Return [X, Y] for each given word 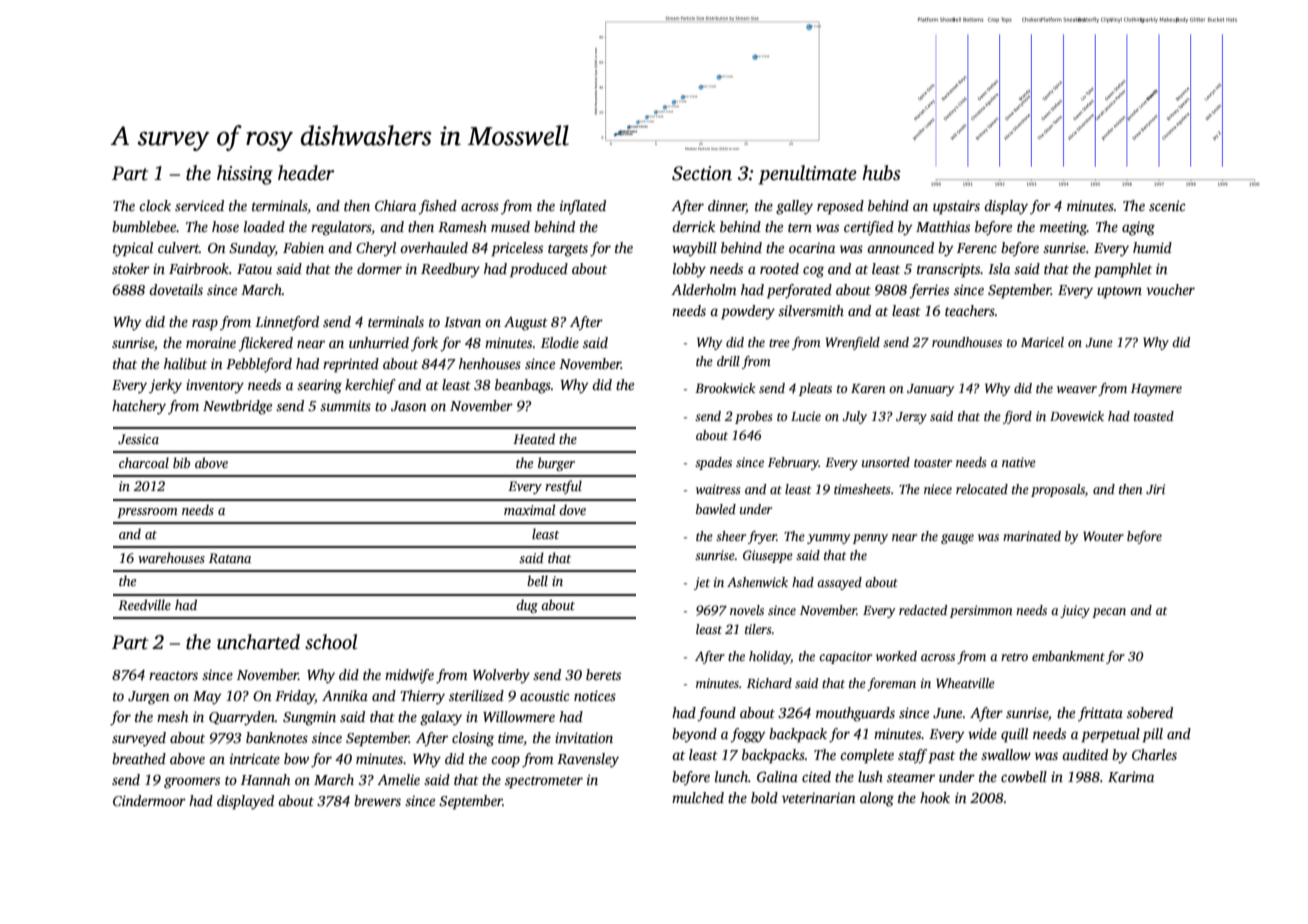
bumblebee [144, 226]
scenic [1167, 205]
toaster [933, 463]
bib [181, 462]
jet [702, 583]
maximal [529, 509]
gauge [957, 539]
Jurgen [149, 698]
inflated [583, 207]
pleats [815, 389]
